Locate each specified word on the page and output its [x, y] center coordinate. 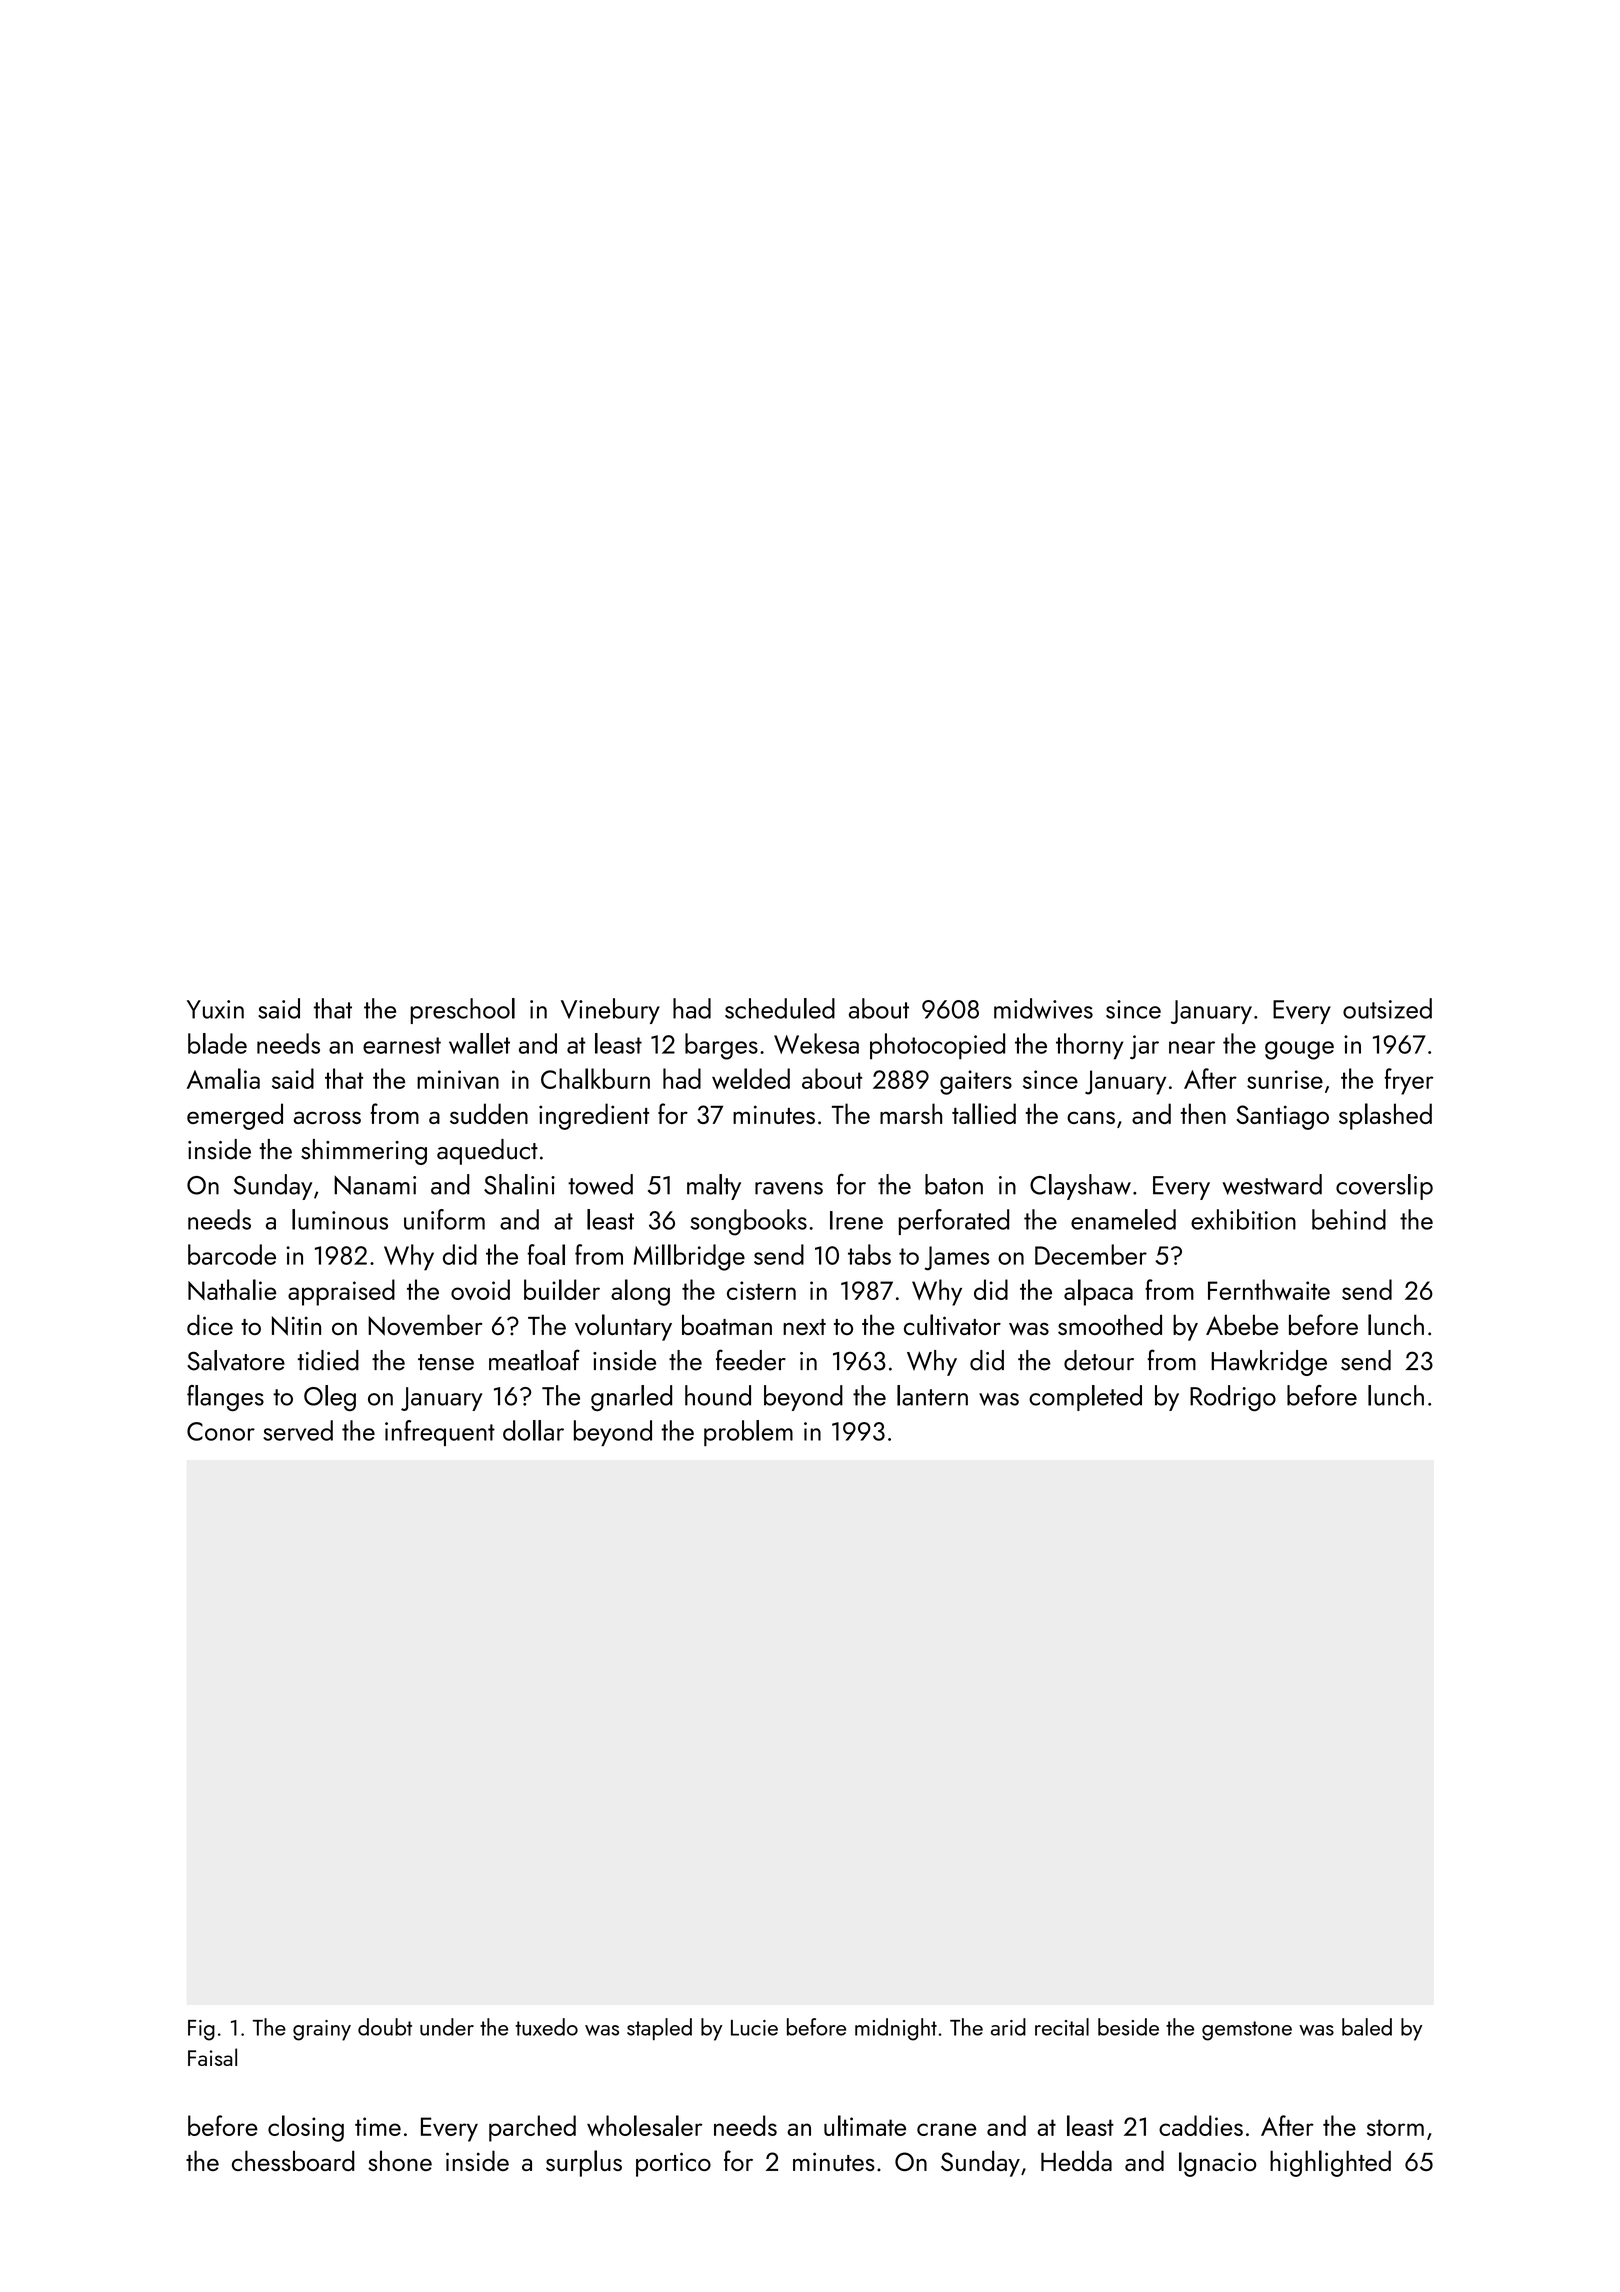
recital [1062, 2027]
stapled [659, 2029]
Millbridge [689, 1257]
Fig [201, 2030]
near [1192, 1047]
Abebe [1242, 1324]
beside [1128, 2027]
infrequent [440, 1433]
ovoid [480, 1289]
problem [748, 1433]
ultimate [865, 2125]
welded [751, 1078]
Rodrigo [1233, 1398]
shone [400, 2160]
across [327, 1117]
